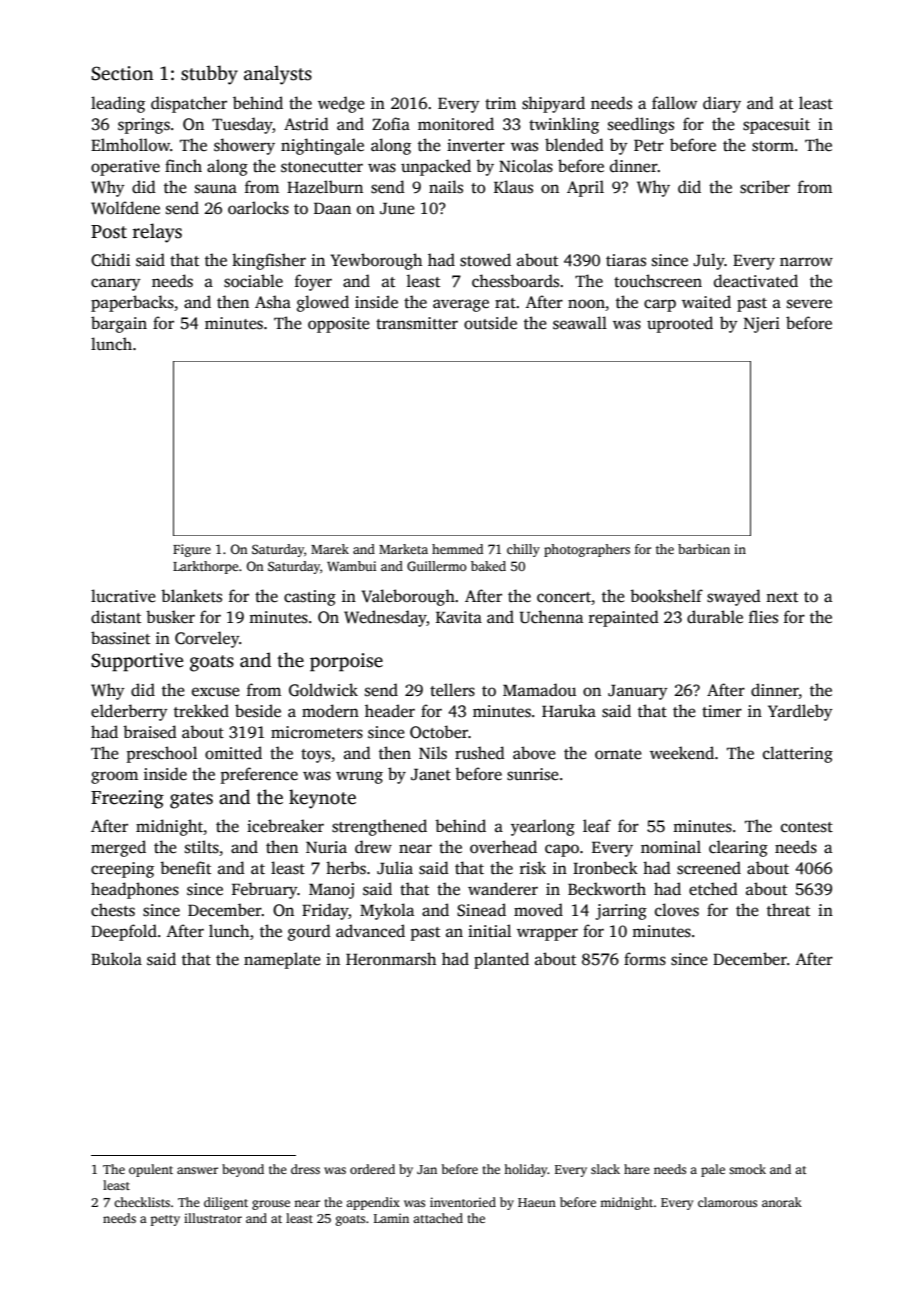 Image resolution: width=924 pixels, height=1308 pixels. I want to click on wedge, so click(341, 104).
